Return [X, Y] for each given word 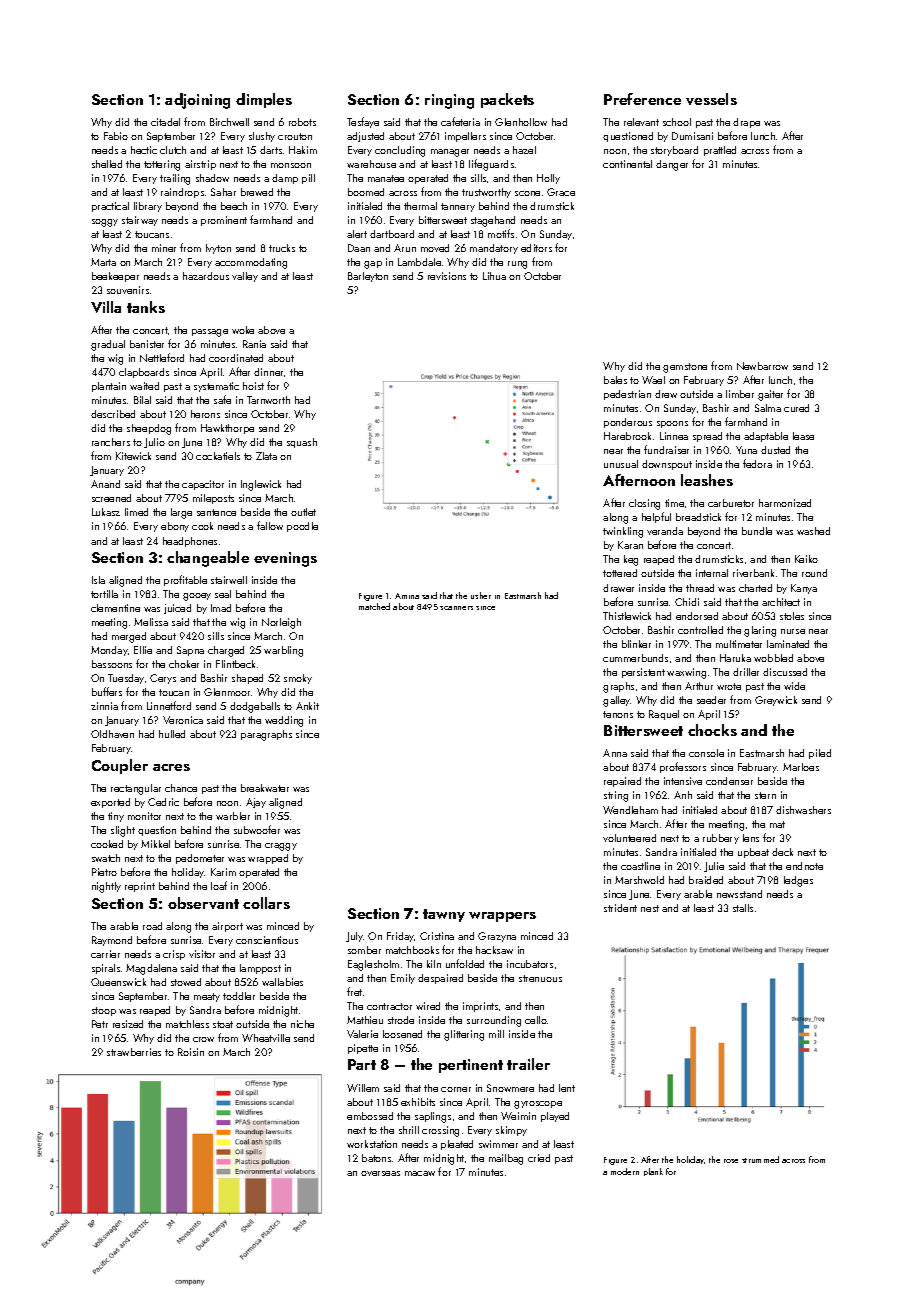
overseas [380, 1173]
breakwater [265, 788]
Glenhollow [521, 122]
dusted [775, 450]
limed [136, 512]
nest [650, 908]
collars [266, 903]
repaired [622, 782]
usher [481, 595]
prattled [720, 151]
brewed [257, 192]
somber [364, 950]
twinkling [623, 532]
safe [222, 399]
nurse [793, 631]
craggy [281, 847]
